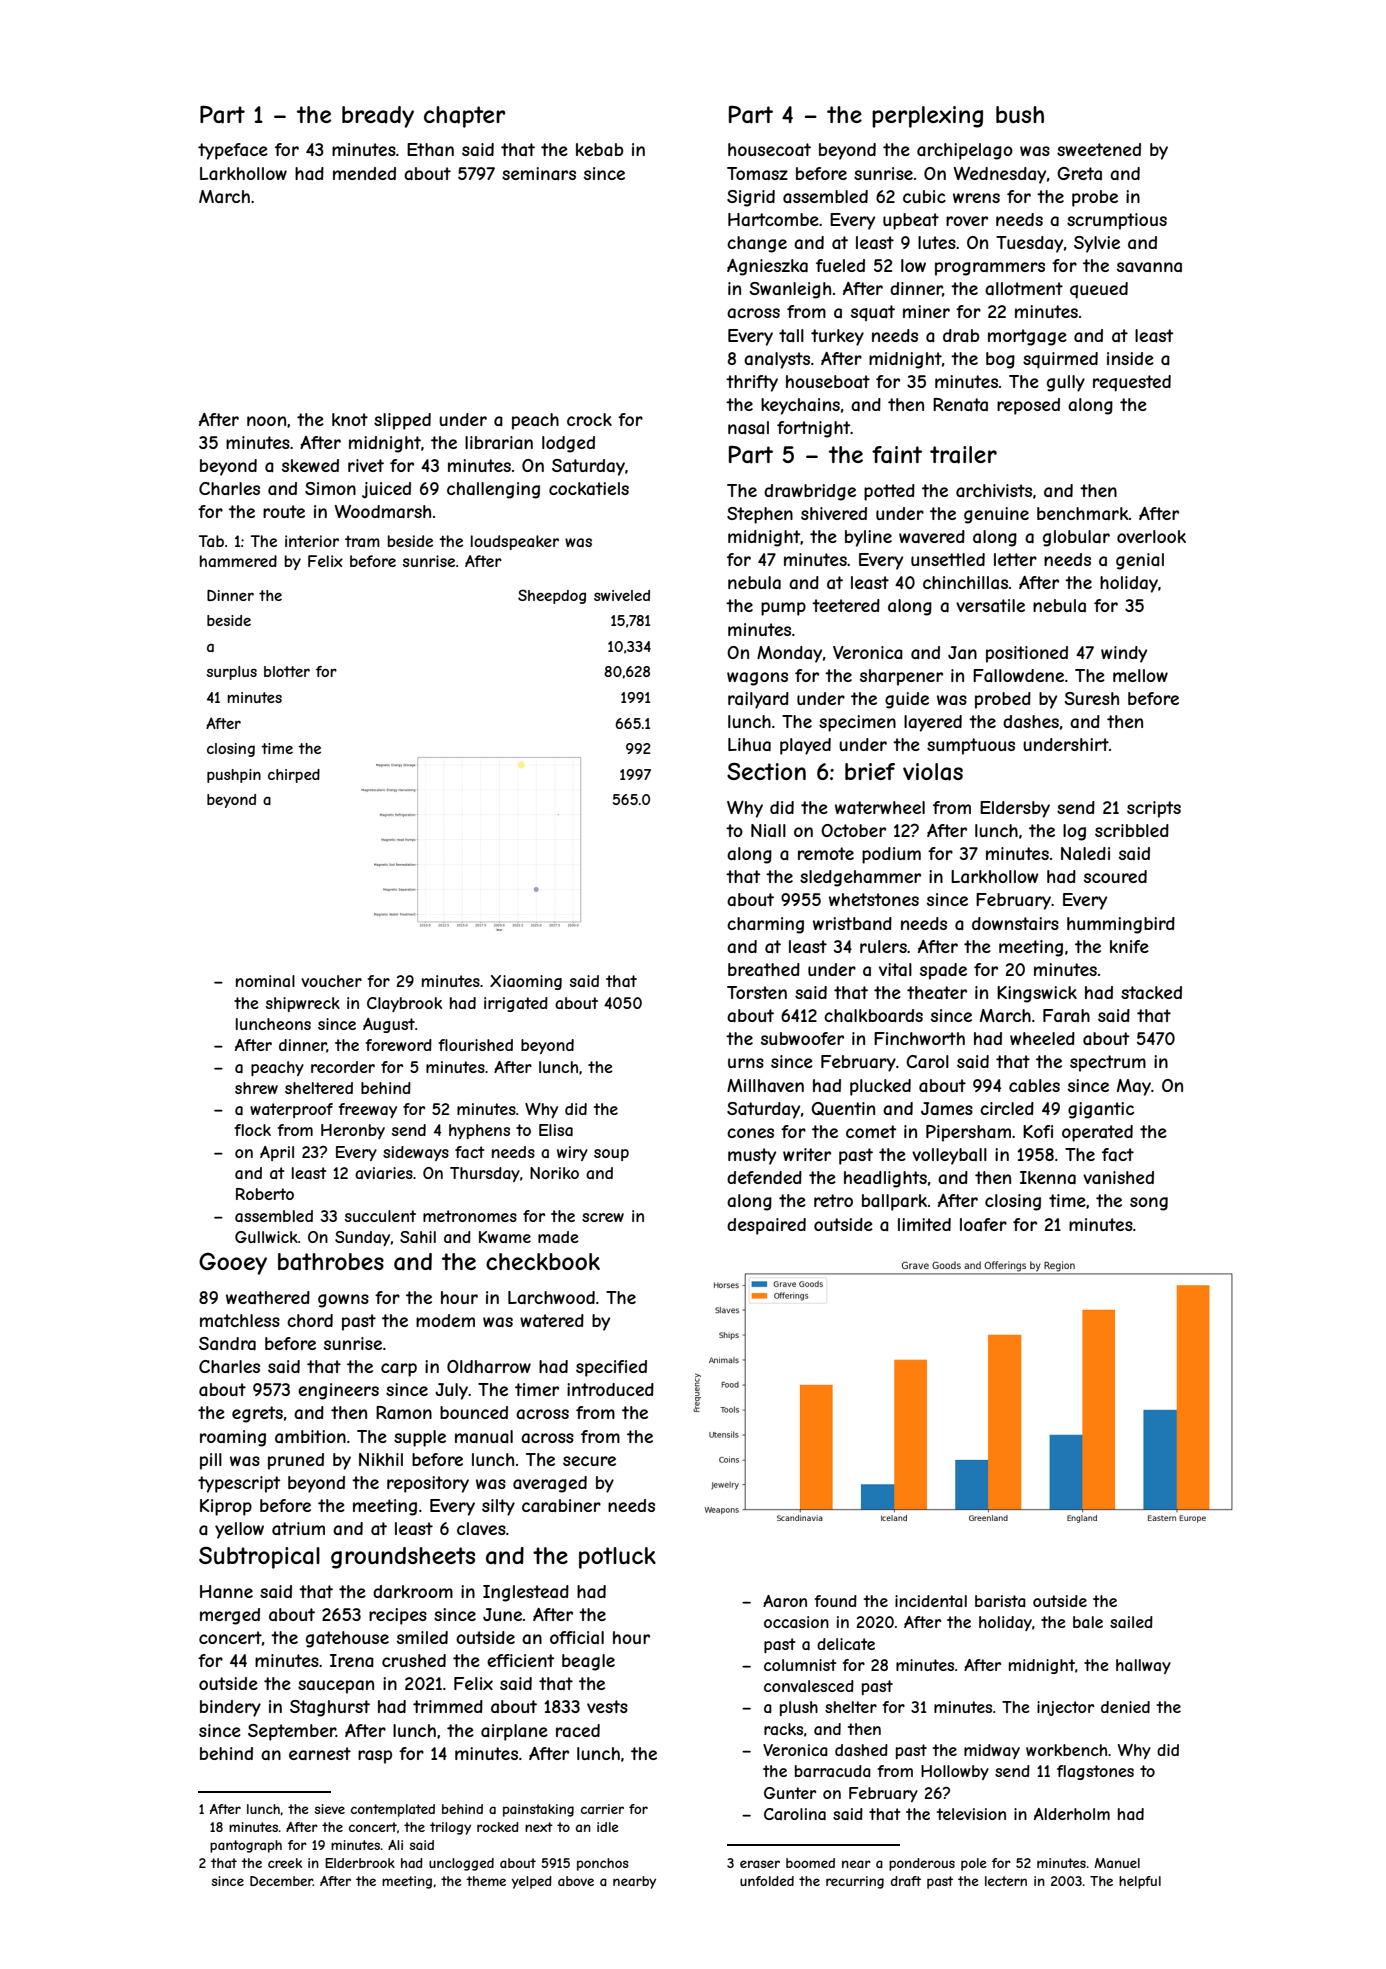 The width and height of the image is (1386, 1969). What do you see at coordinates (310, 465) in the image?
I see `skewed` at bounding box center [310, 465].
